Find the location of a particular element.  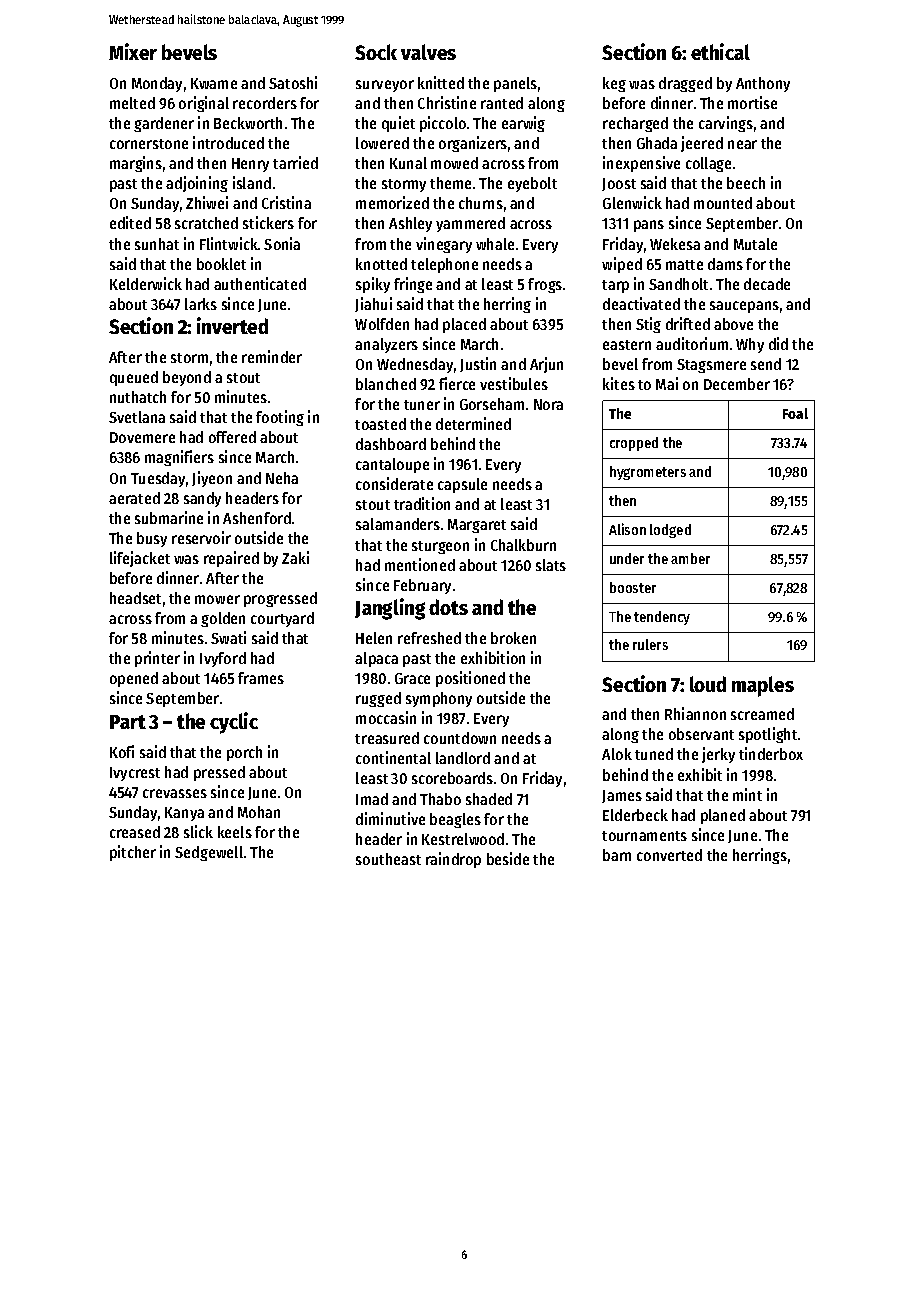

repaired is located at coordinates (231, 559).
